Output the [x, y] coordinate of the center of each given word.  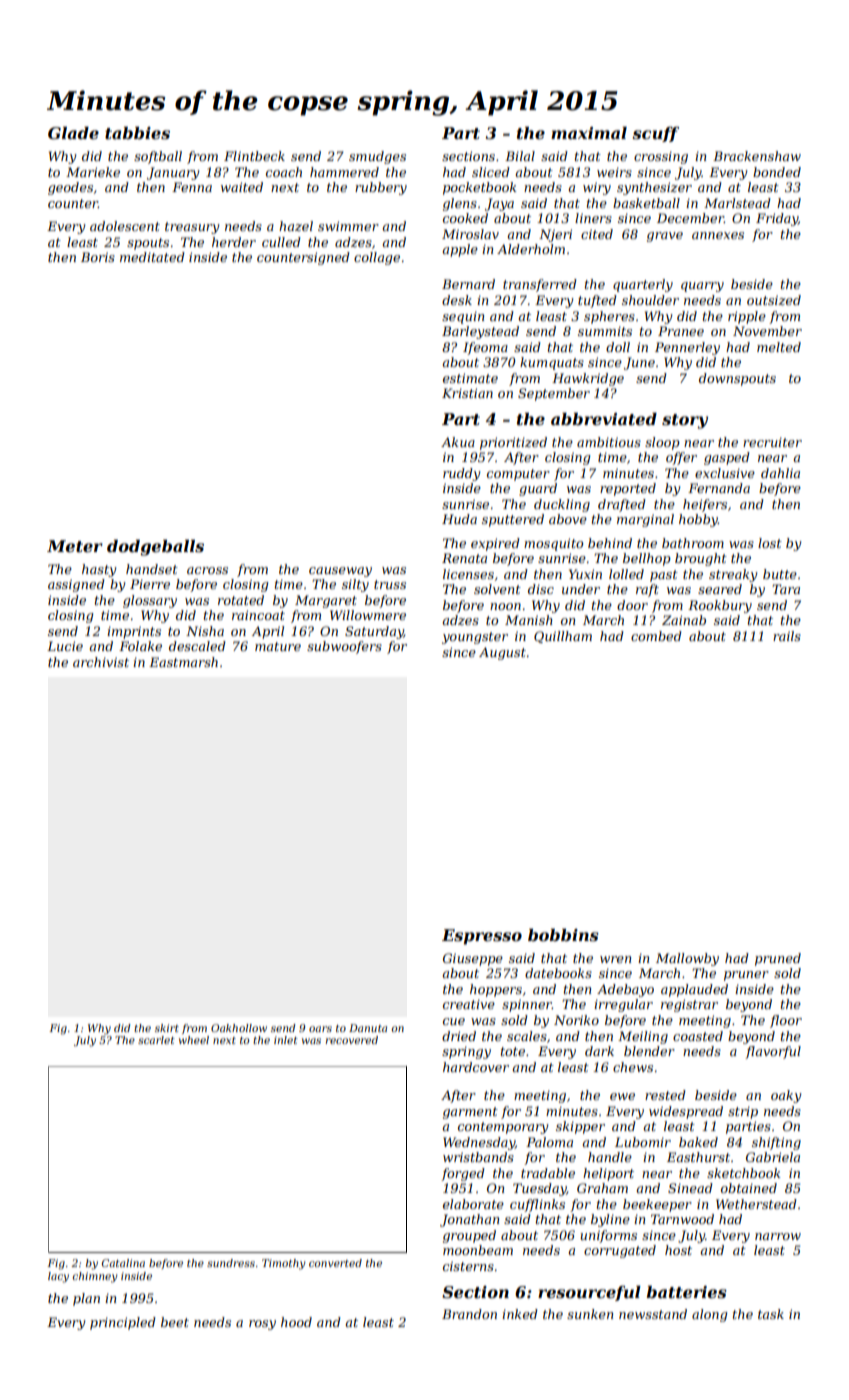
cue [454, 1021]
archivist [101, 662]
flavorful [773, 1052]
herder [234, 242]
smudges [377, 157]
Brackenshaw [757, 156]
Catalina [123, 1263]
